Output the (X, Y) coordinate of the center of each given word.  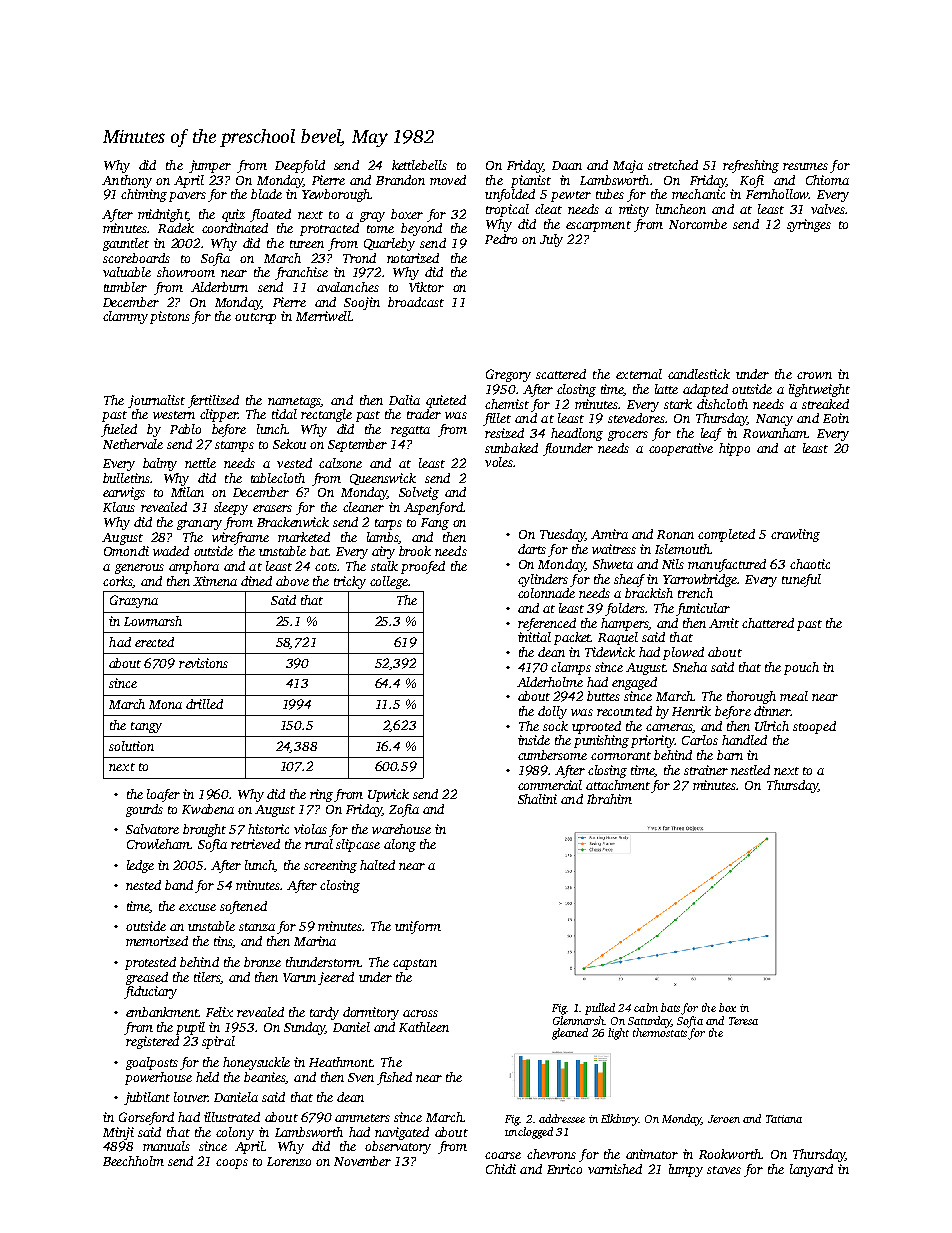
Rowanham (775, 433)
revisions (203, 663)
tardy (324, 1013)
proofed (423, 567)
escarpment (598, 226)
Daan (567, 165)
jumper (210, 166)
